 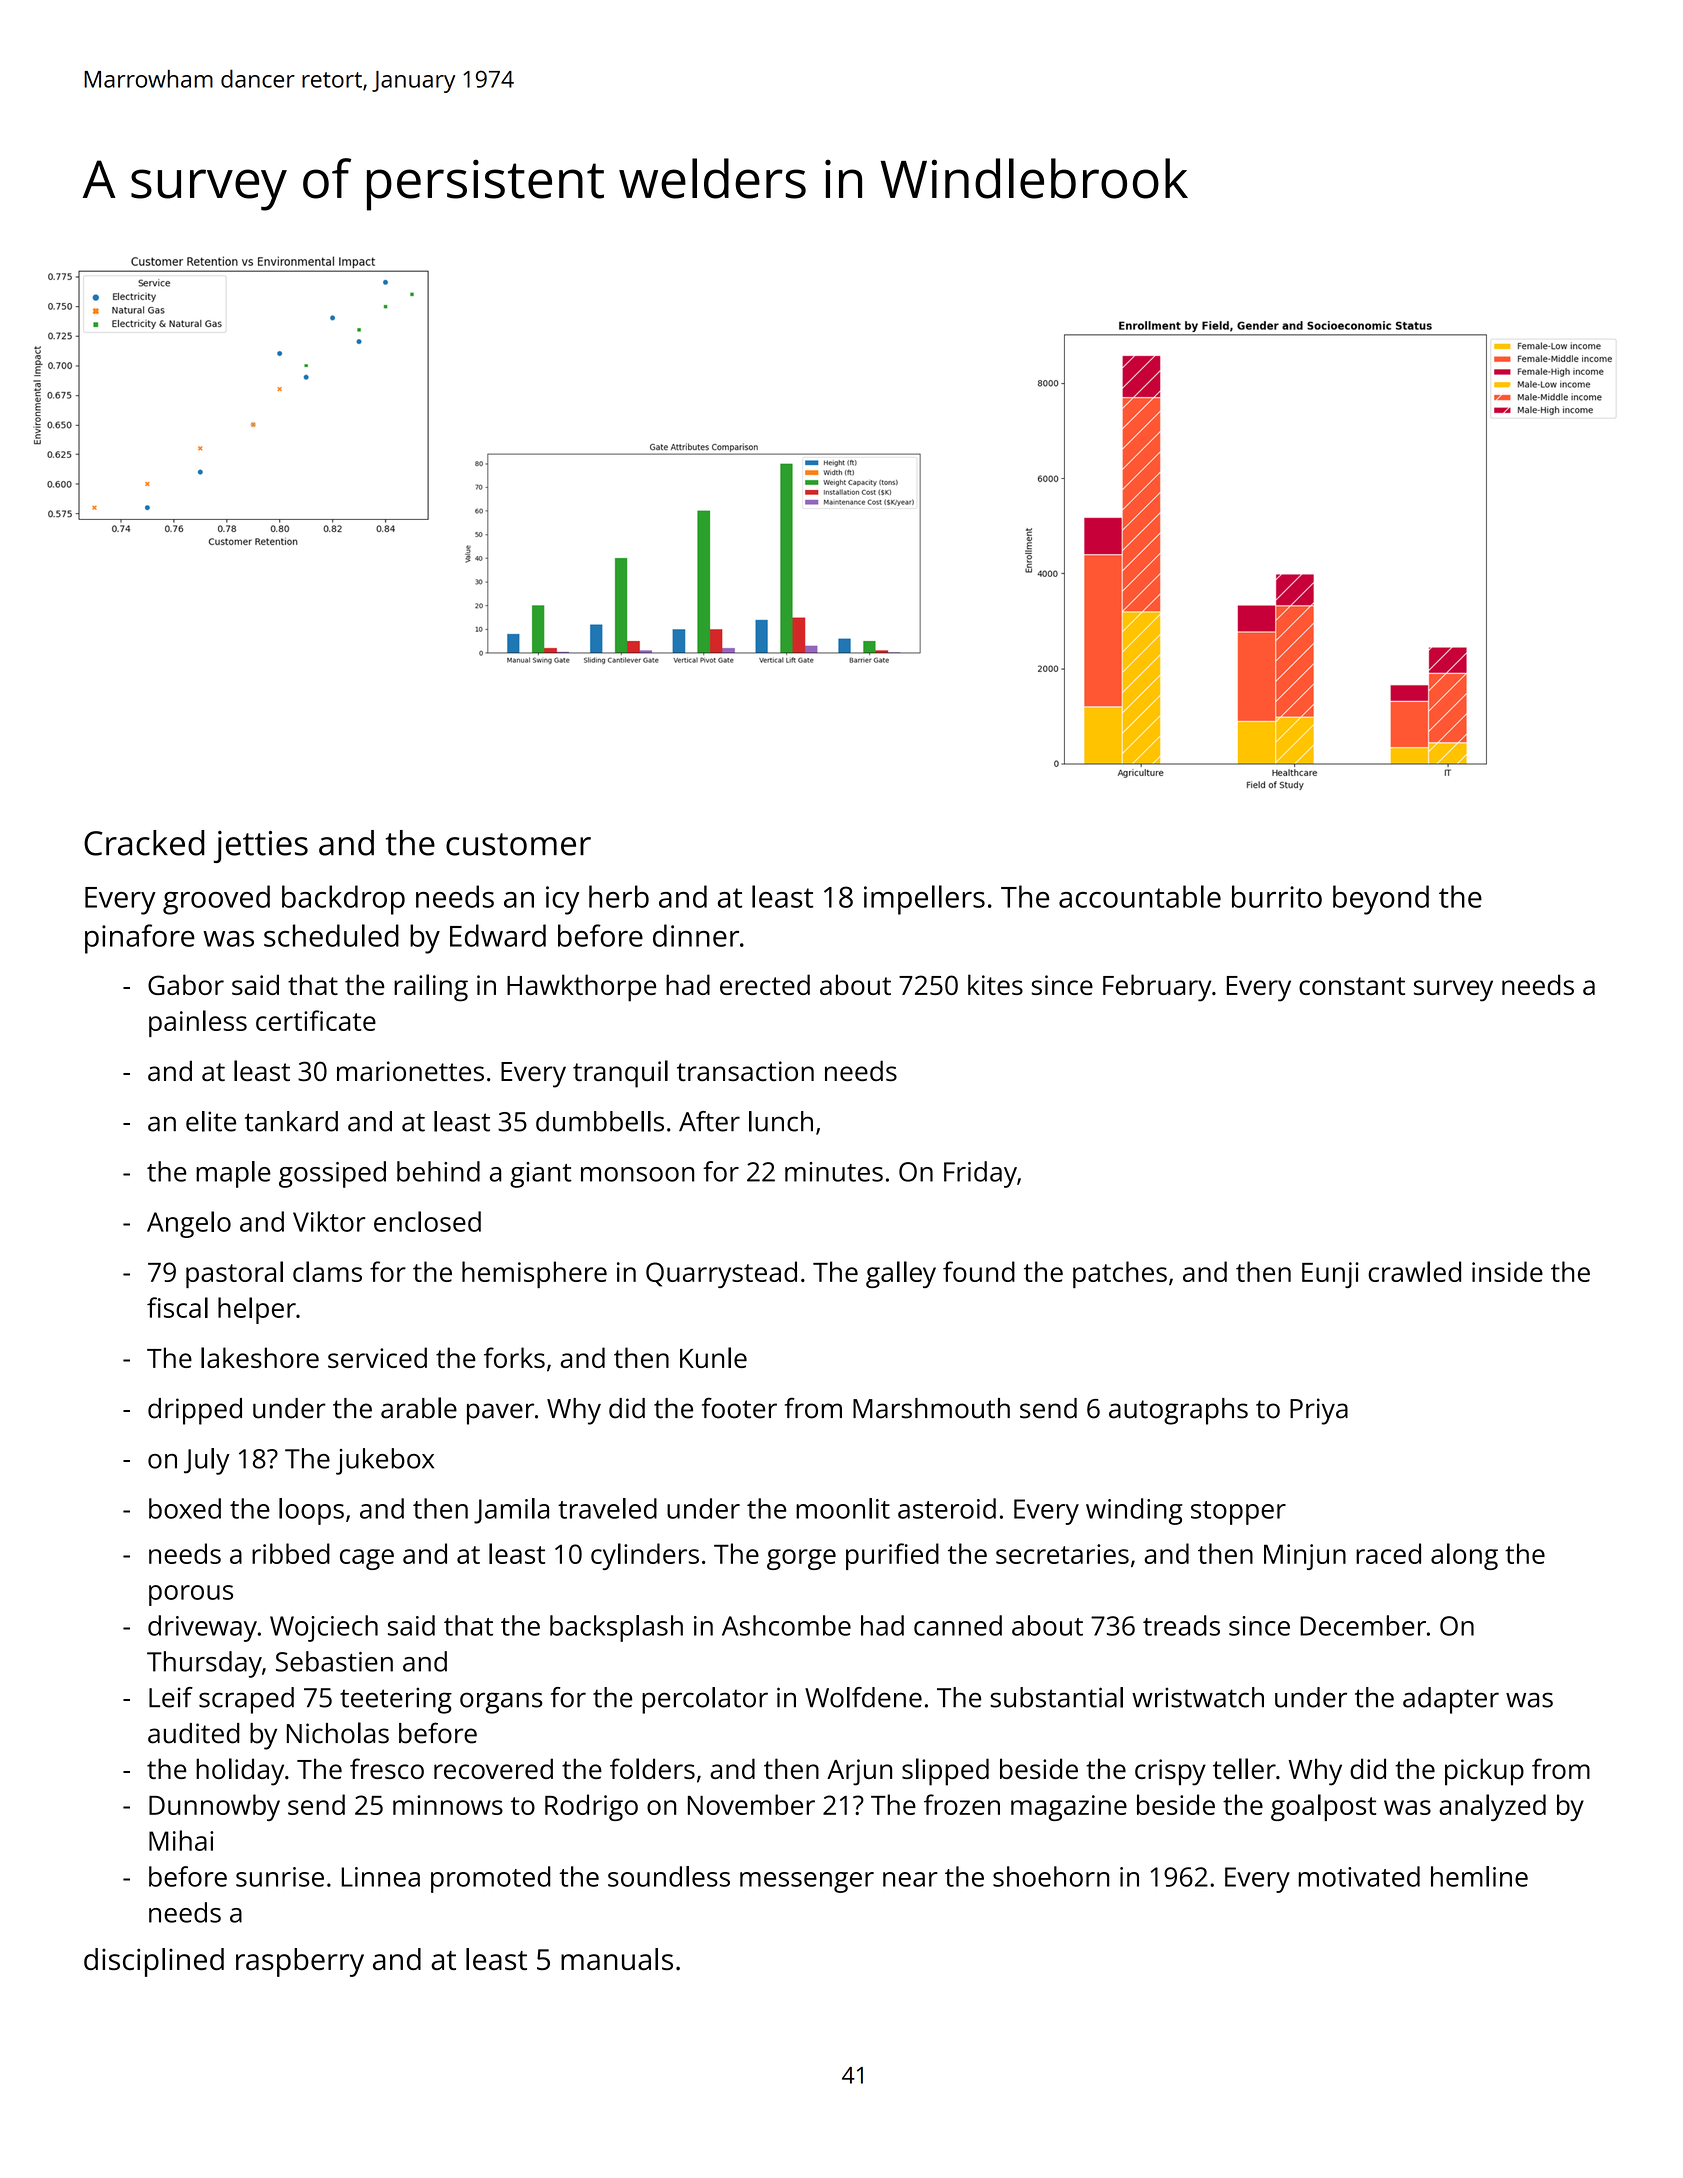 What do you see at coordinates (834, 1172) in the image?
I see `minutes` at bounding box center [834, 1172].
